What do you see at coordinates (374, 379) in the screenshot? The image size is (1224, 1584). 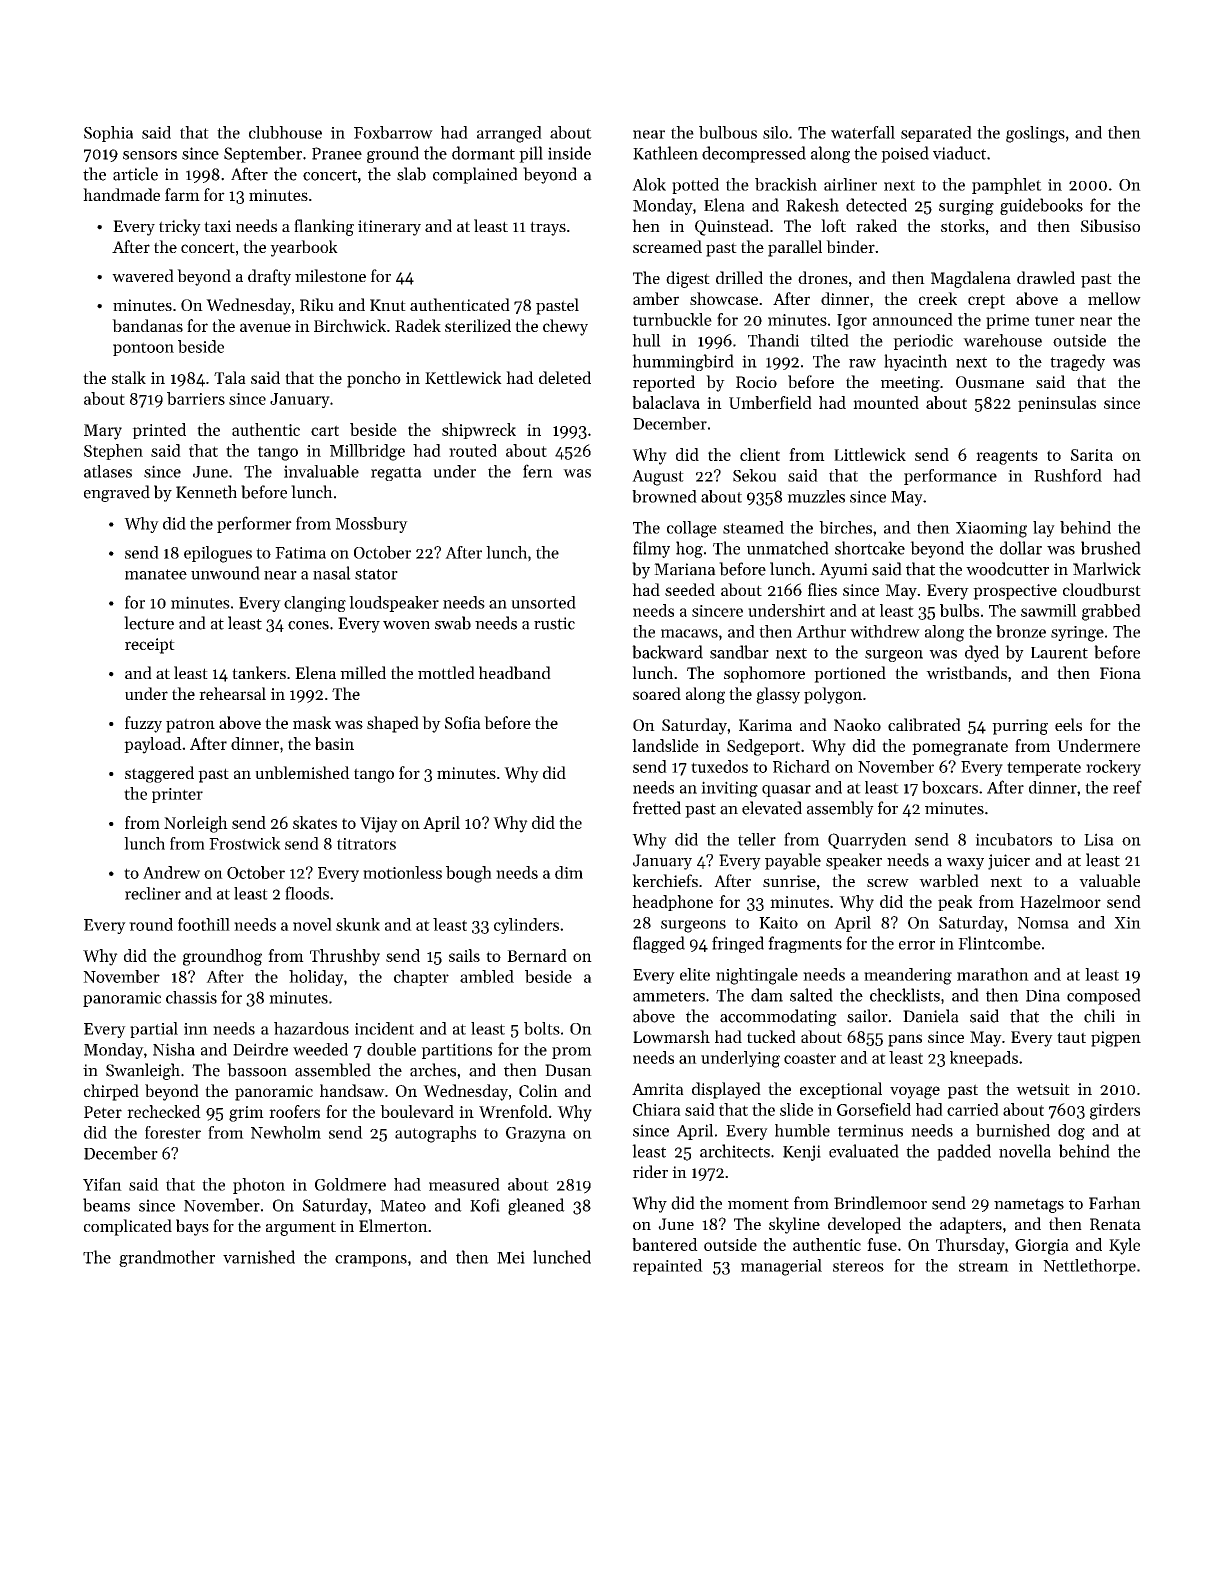 I see `poncho` at bounding box center [374, 379].
